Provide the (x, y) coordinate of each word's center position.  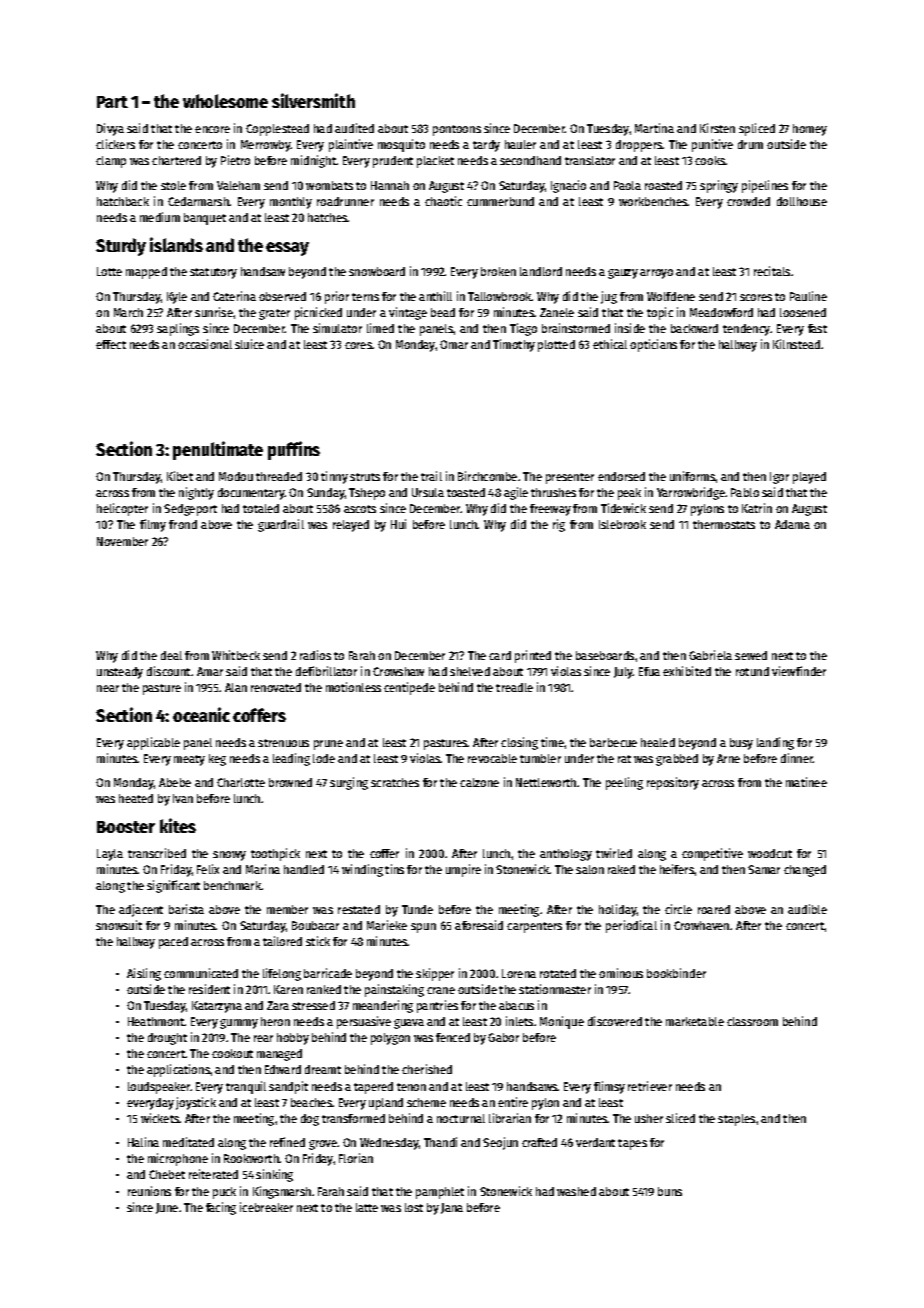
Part (112, 102)
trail (431, 476)
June (167, 1208)
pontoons (457, 130)
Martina (654, 128)
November (122, 541)
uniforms (692, 476)
